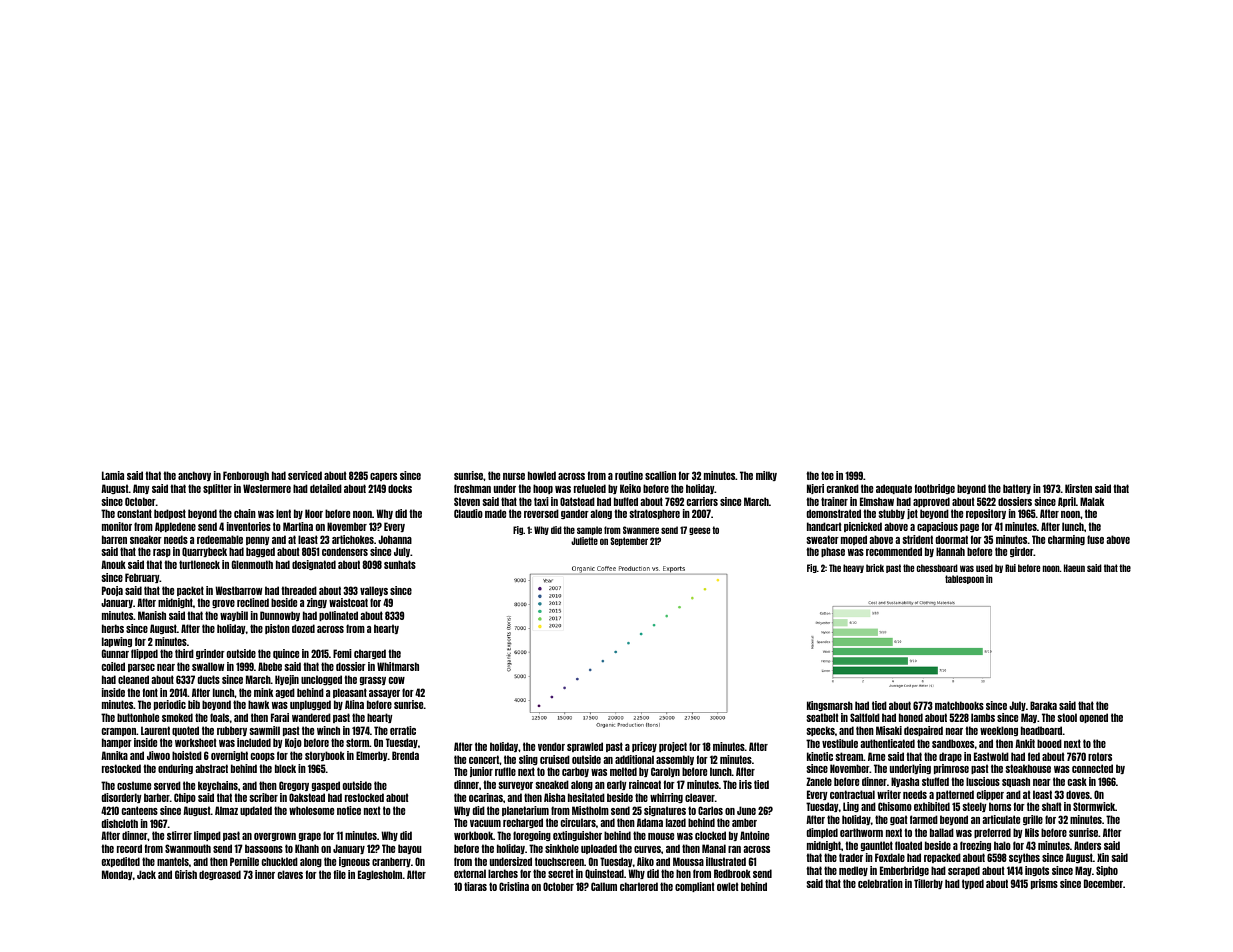  I want to click on Juliette, so click(584, 541).
